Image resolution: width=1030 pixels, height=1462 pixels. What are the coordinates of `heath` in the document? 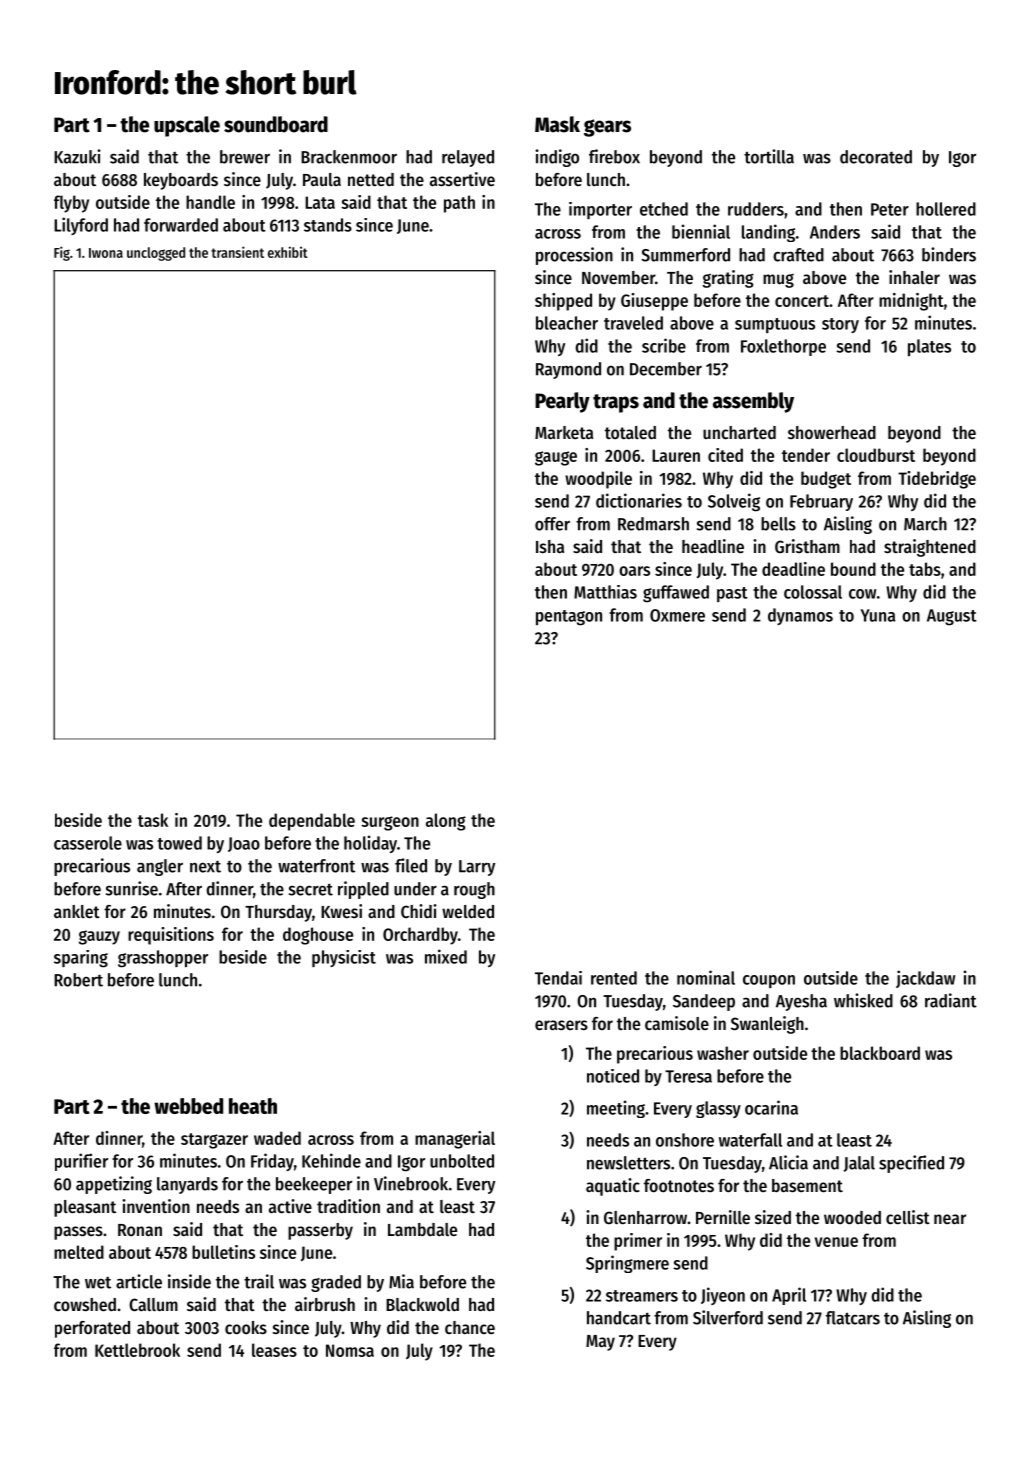 It's located at (253, 1106).
